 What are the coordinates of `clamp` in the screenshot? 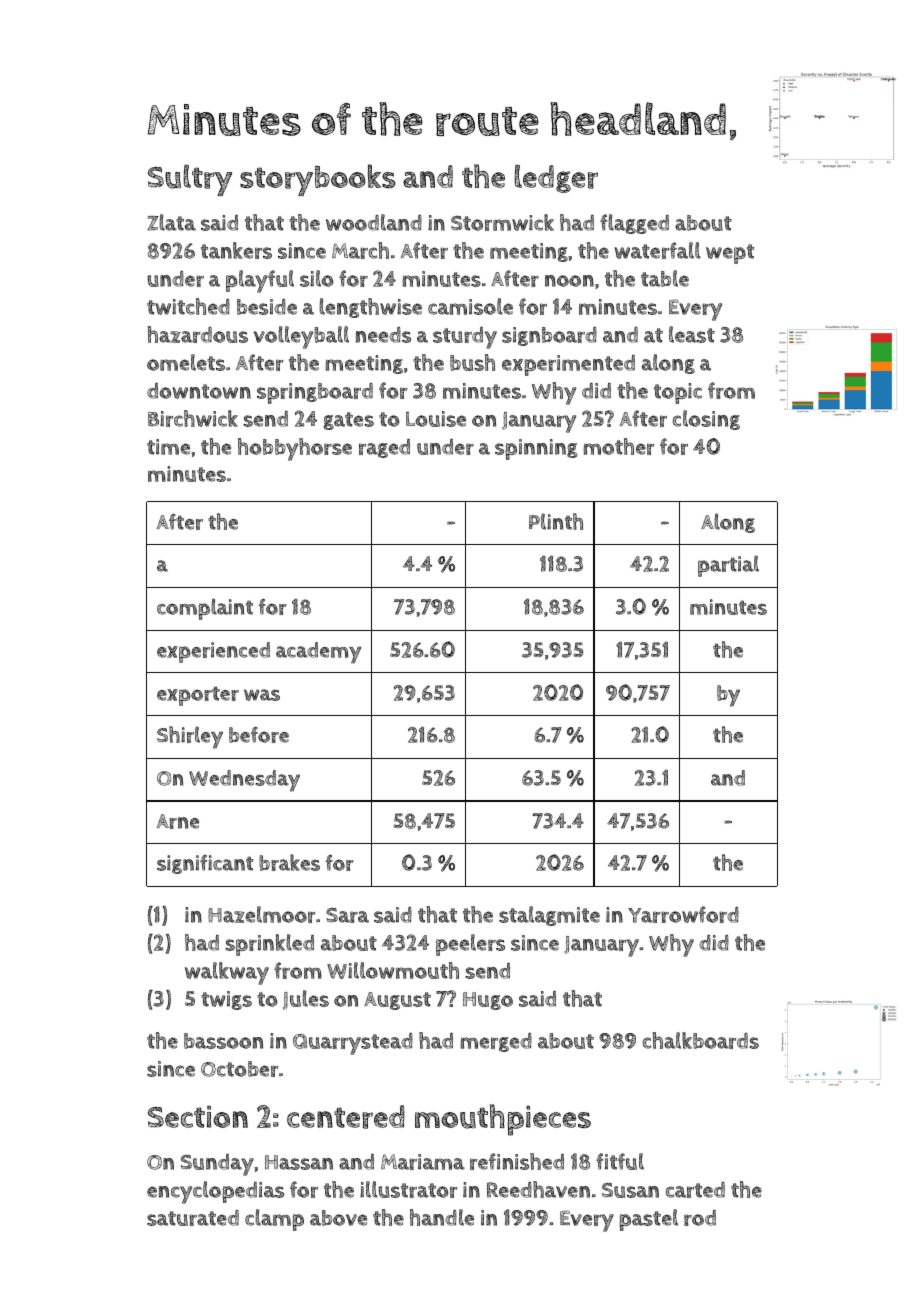 It's located at (274, 1220).
